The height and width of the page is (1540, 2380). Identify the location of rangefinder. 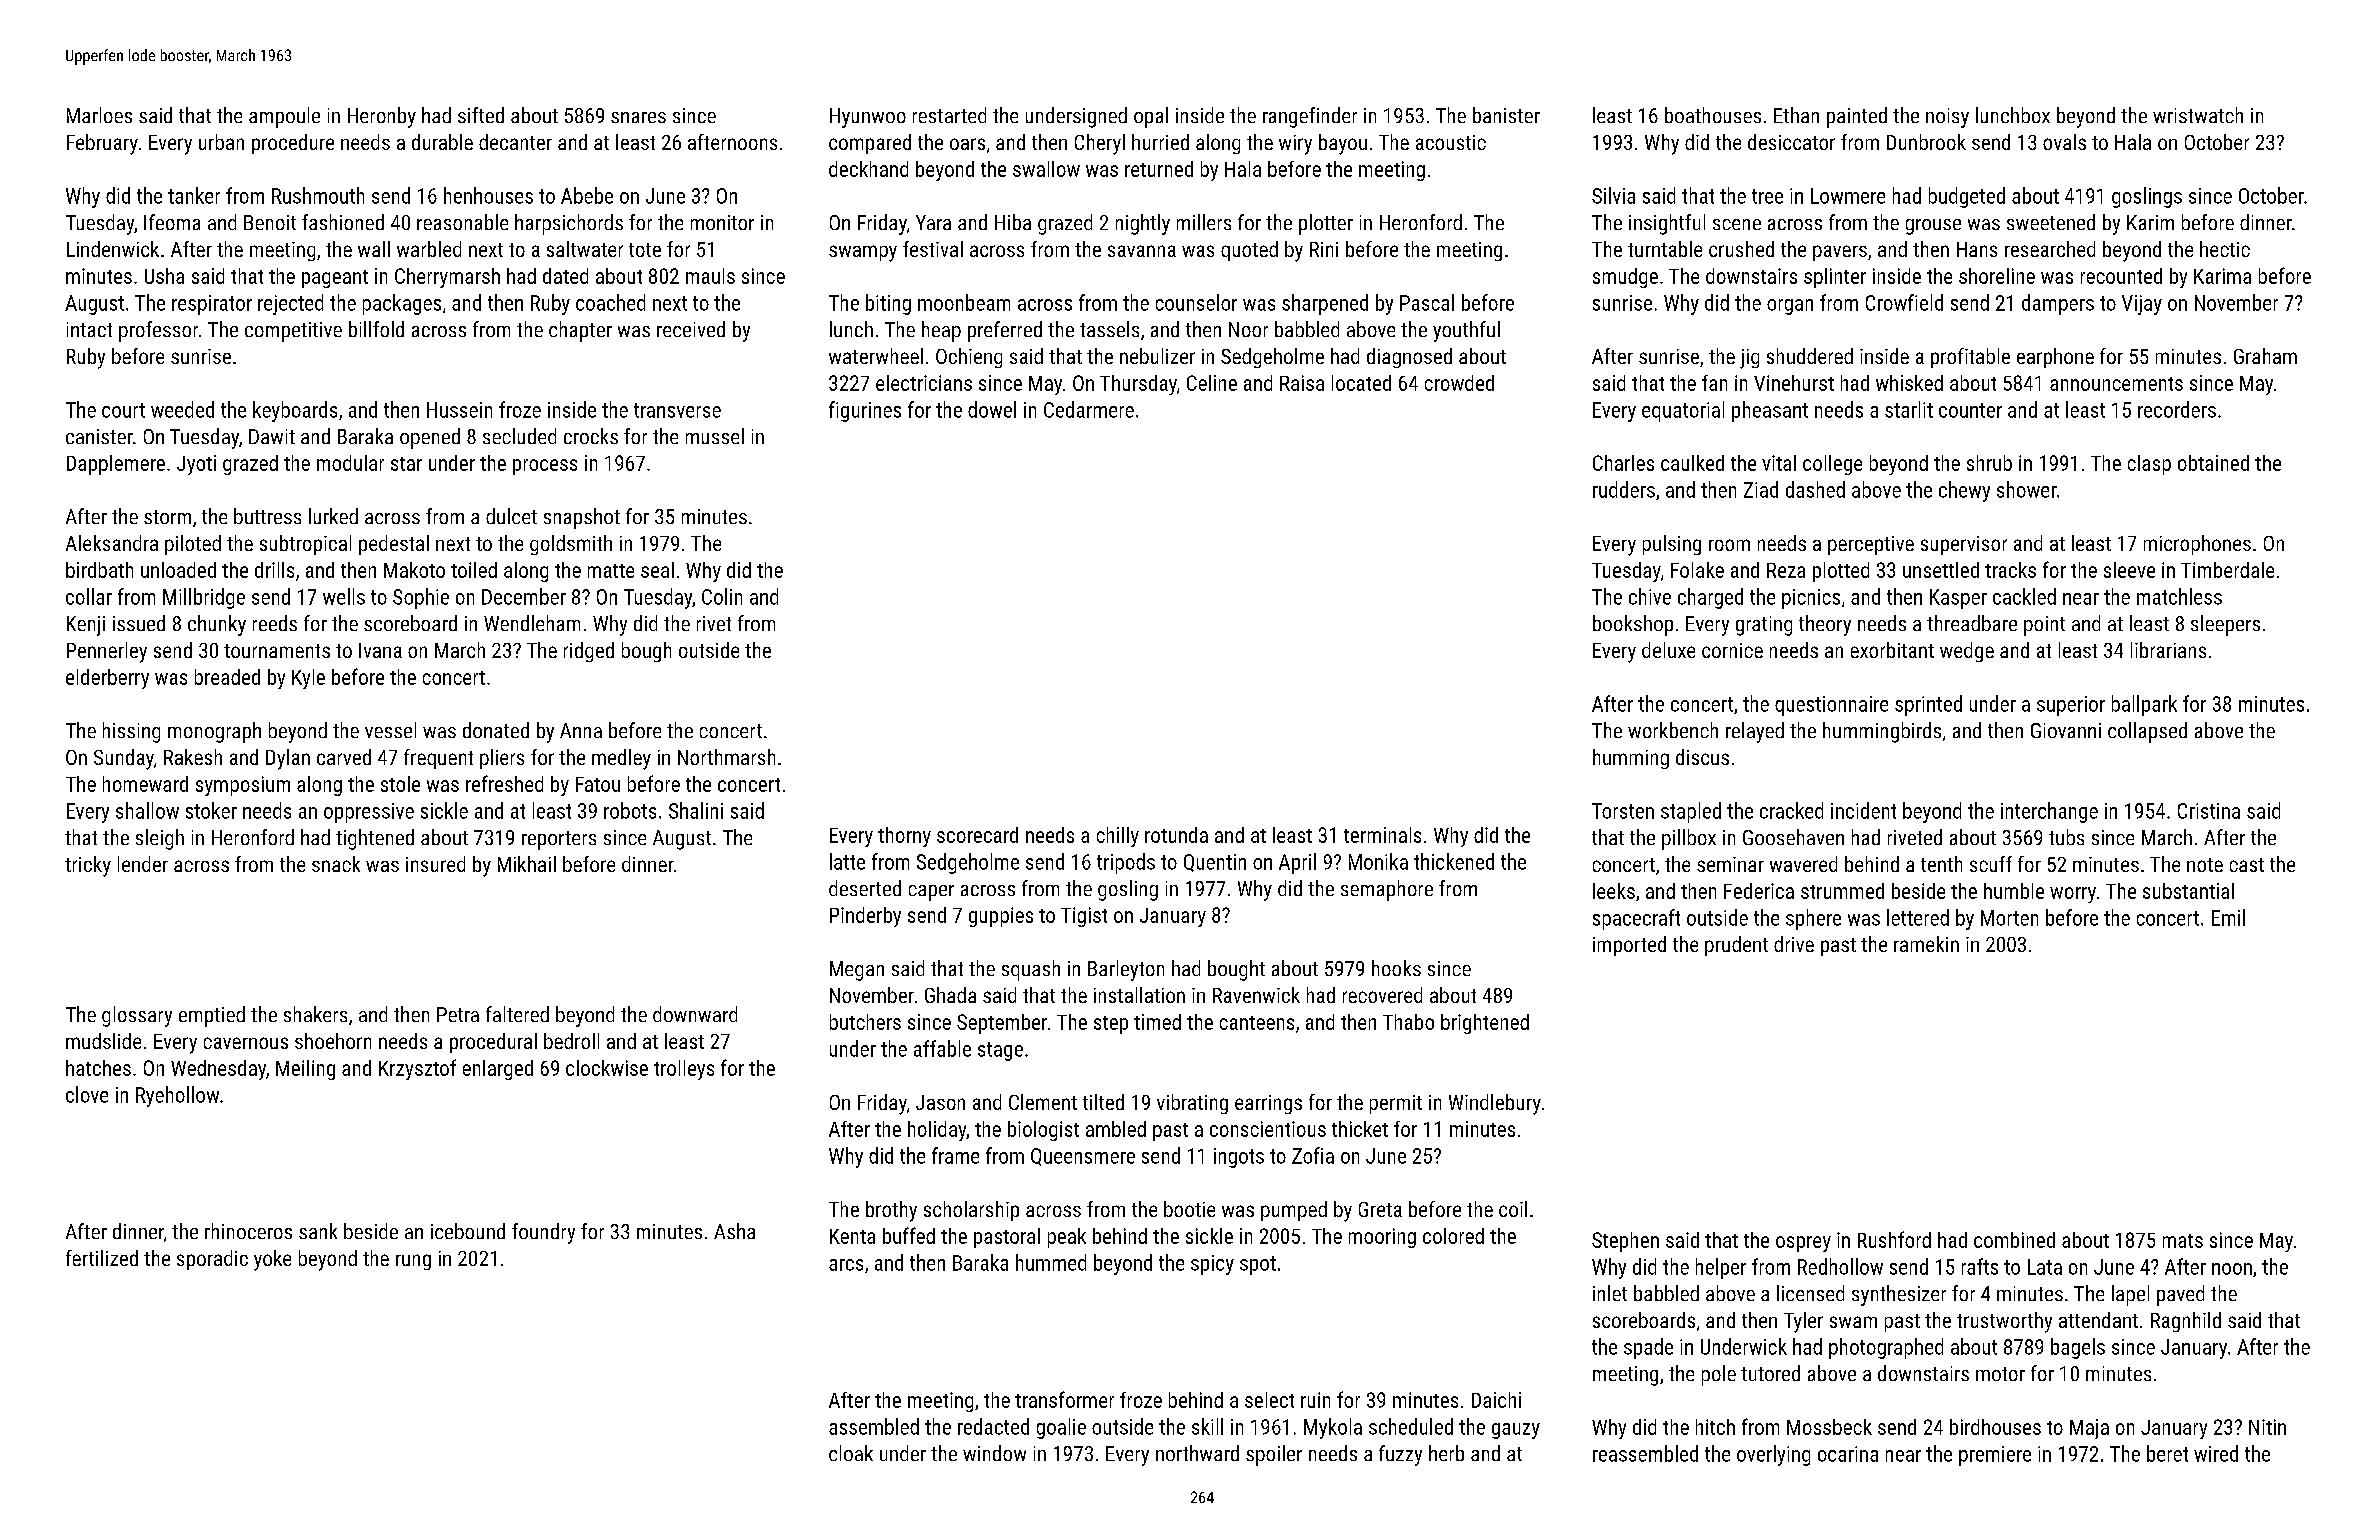
(1310, 117).
